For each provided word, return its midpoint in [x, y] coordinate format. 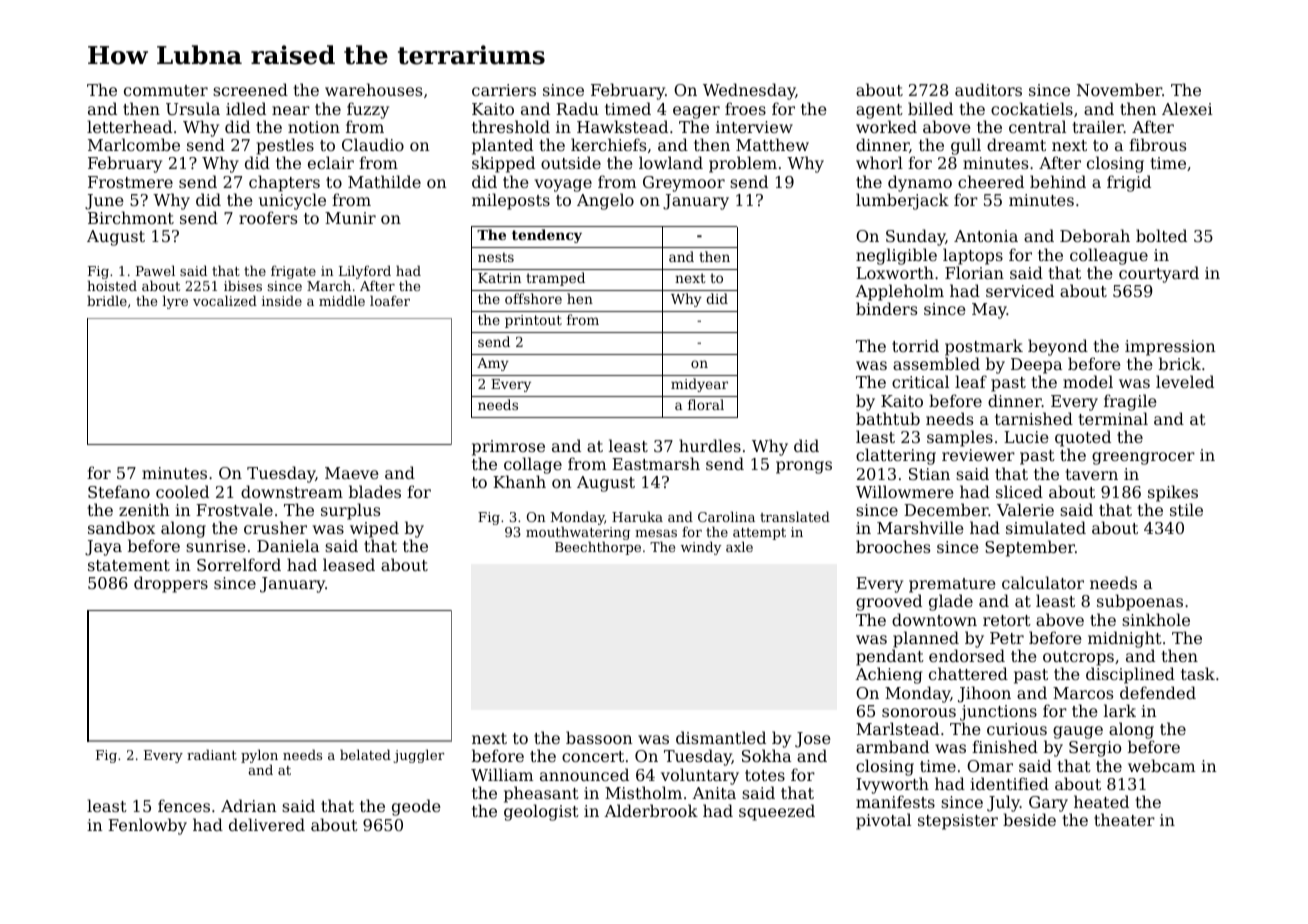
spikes [1173, 493]
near [291, 110]
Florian [974, 272]
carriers [504, 90]
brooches [893, 546]
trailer [1098, 126]
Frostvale [234, 509]
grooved [889, 602]
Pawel [155, 270]
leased [349, 564]
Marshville [920, 527]
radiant [212, 754]
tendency [547, 236]
